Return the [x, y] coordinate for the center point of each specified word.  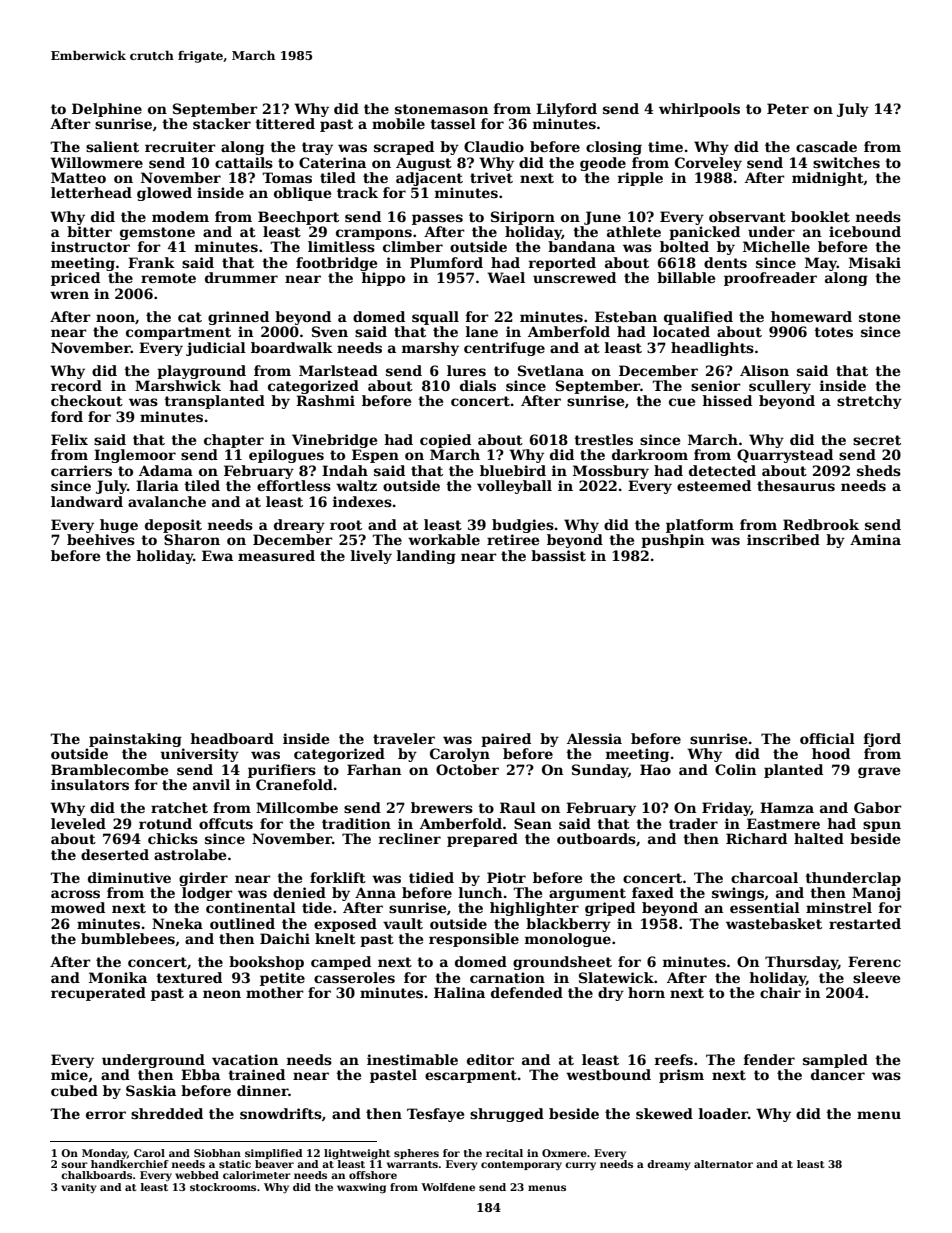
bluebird [513, 470]
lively [371, 557]
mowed [78, 907]
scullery [780, 387]
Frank [151, 262]
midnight [828, 179]
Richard [756, 838]
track [357, 192]
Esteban [626, 316]
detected [722, 470]
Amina [875, 539]
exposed [345, 925]
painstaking [135, 740]
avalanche [167, 501]
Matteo [78, 177]
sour [74, 1165]
